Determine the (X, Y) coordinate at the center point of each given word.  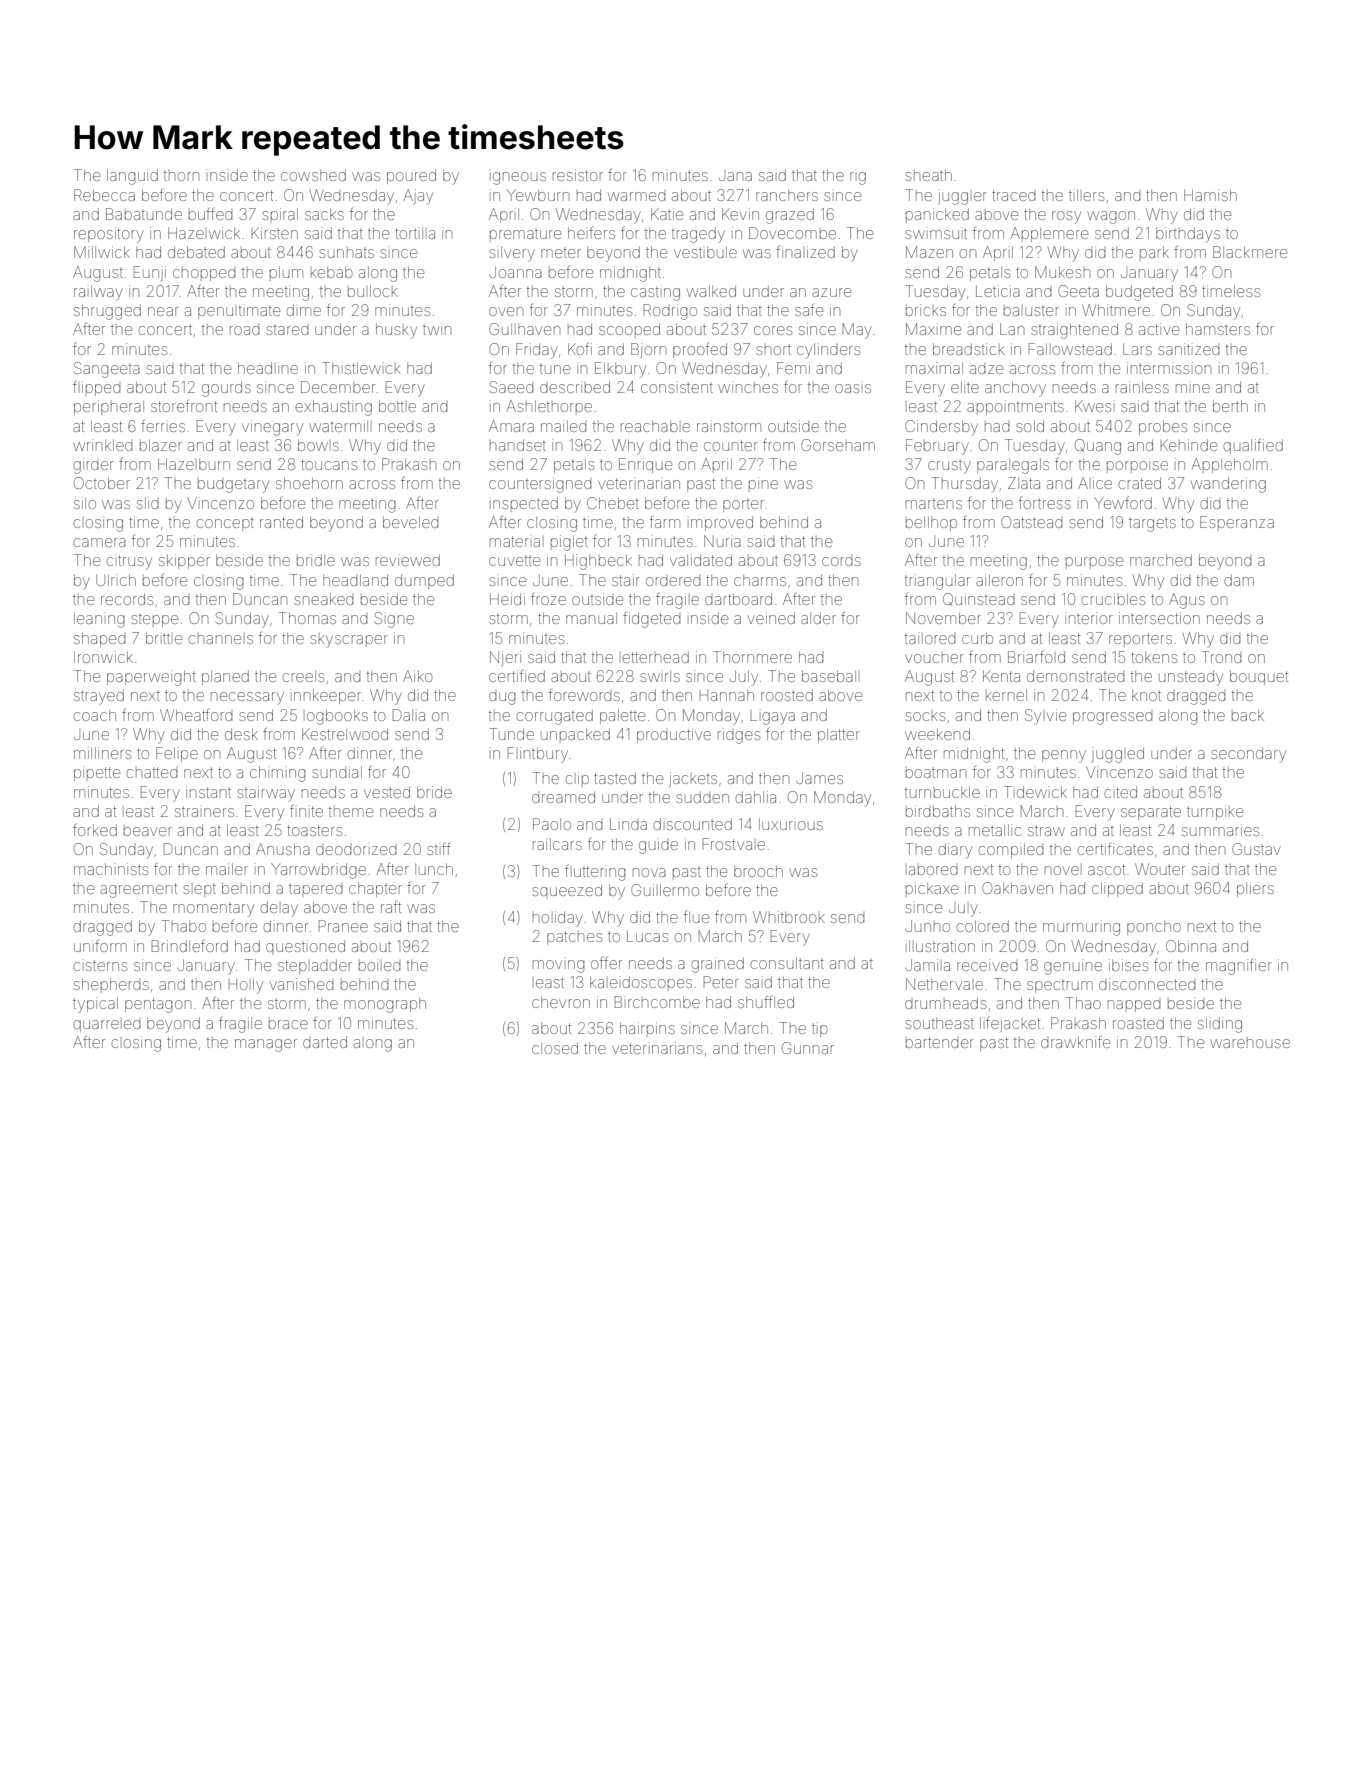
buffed (211, 213)
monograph (385, 1005)
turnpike (1215, 812)
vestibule (705, 252)
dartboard (738, 599)
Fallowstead (1070, 349)
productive (674, 735)
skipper (184, 561)
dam (1239, 580)
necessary (247, 698)
